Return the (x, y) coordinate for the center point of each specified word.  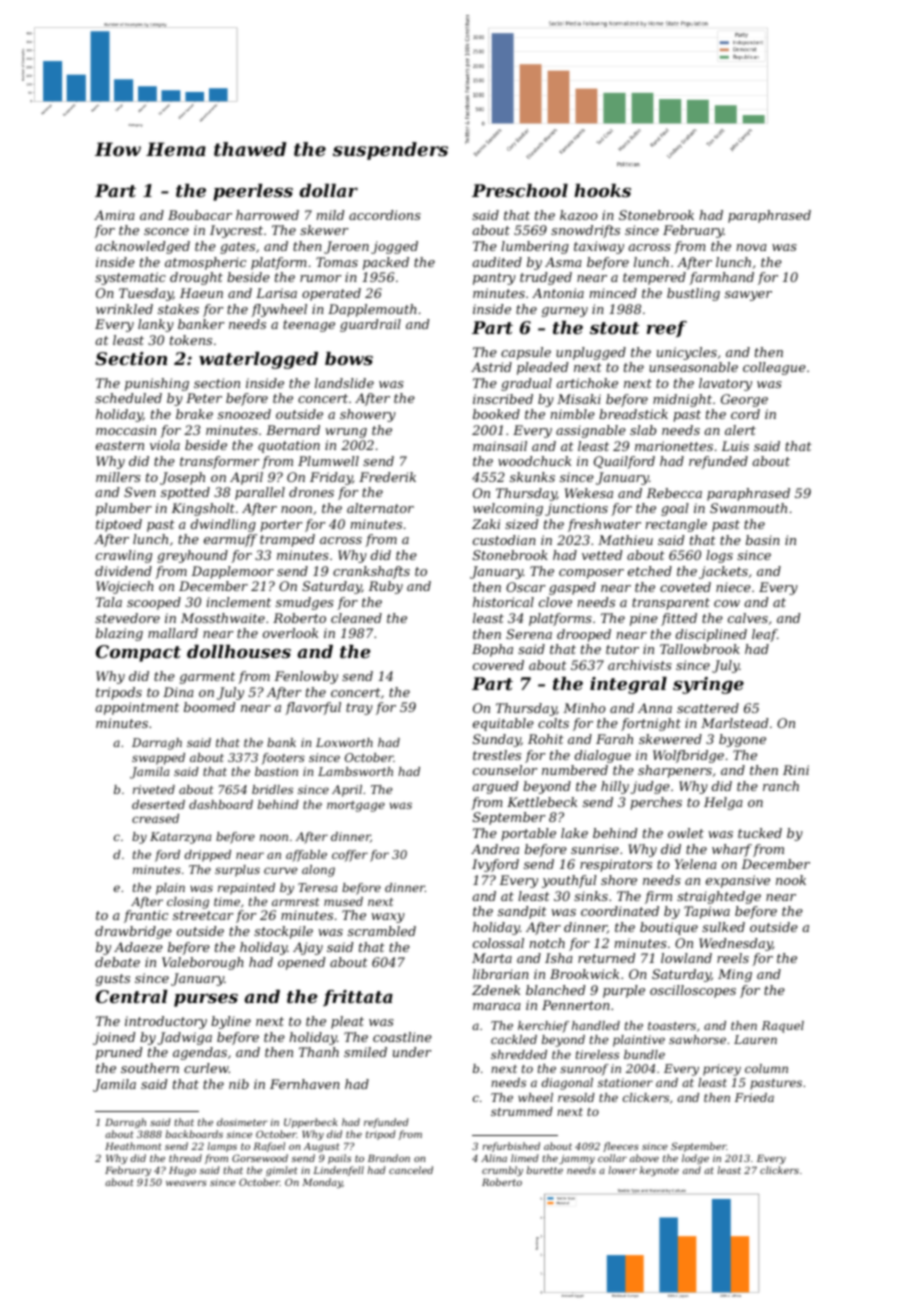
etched (650, 571)
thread (185, 1158)
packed (386, 263)
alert (740, 430)
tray (359, 709)
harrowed (267, 215)
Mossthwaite (223, 618)
